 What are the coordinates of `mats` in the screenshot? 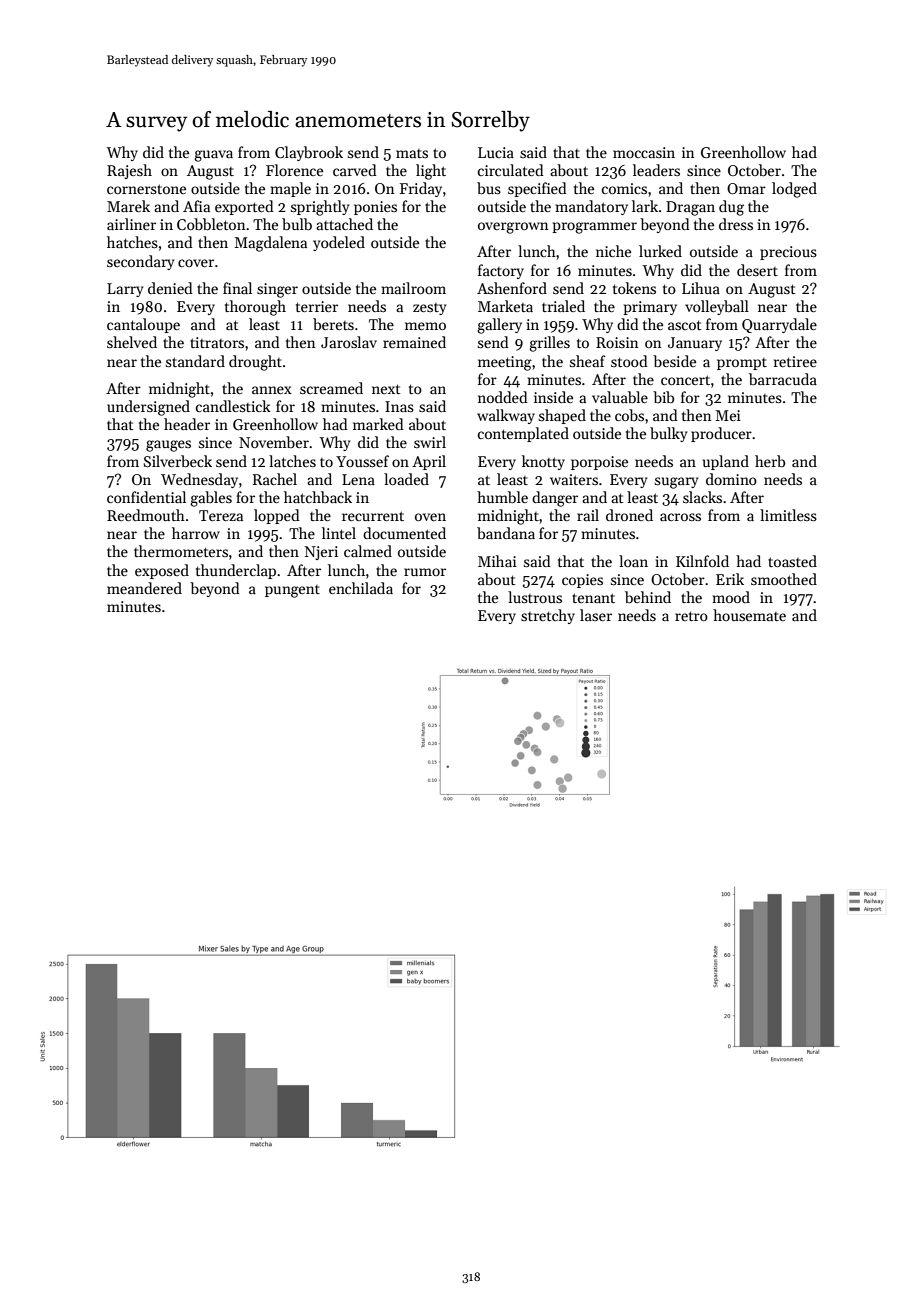 It's located at (412, 153).
